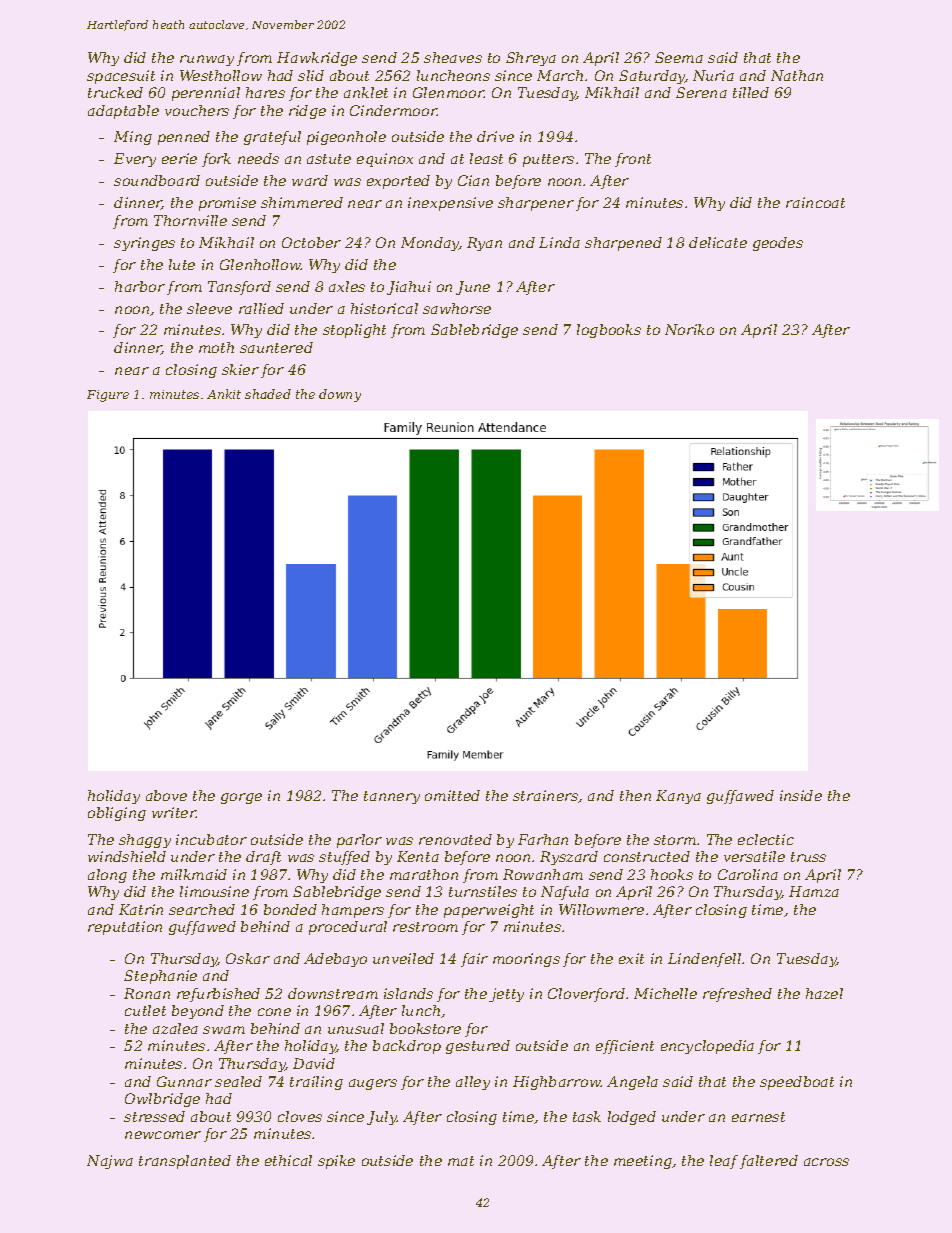 The width and height of the page is (952, 1233). What do you see at coordinates (241, 798) in the page?
I see `gorge` at bounding box center [241, 798].
